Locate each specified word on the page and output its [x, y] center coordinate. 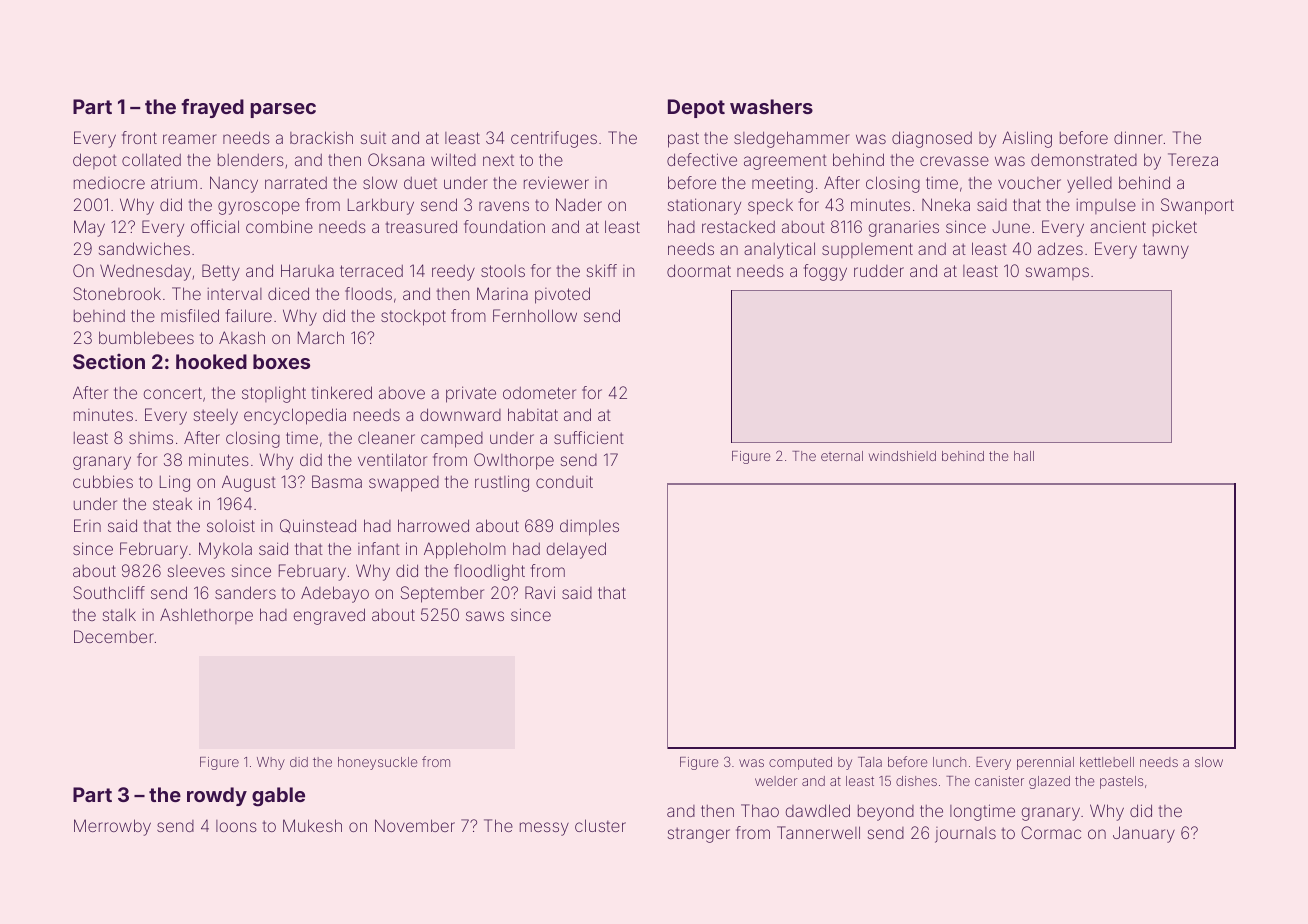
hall [1024, 456]
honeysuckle [377, 763]
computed [800, 763]
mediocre [109, 183]
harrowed [433, 525]
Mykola [225, 550]
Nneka [946, 204]
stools [503, 271]
